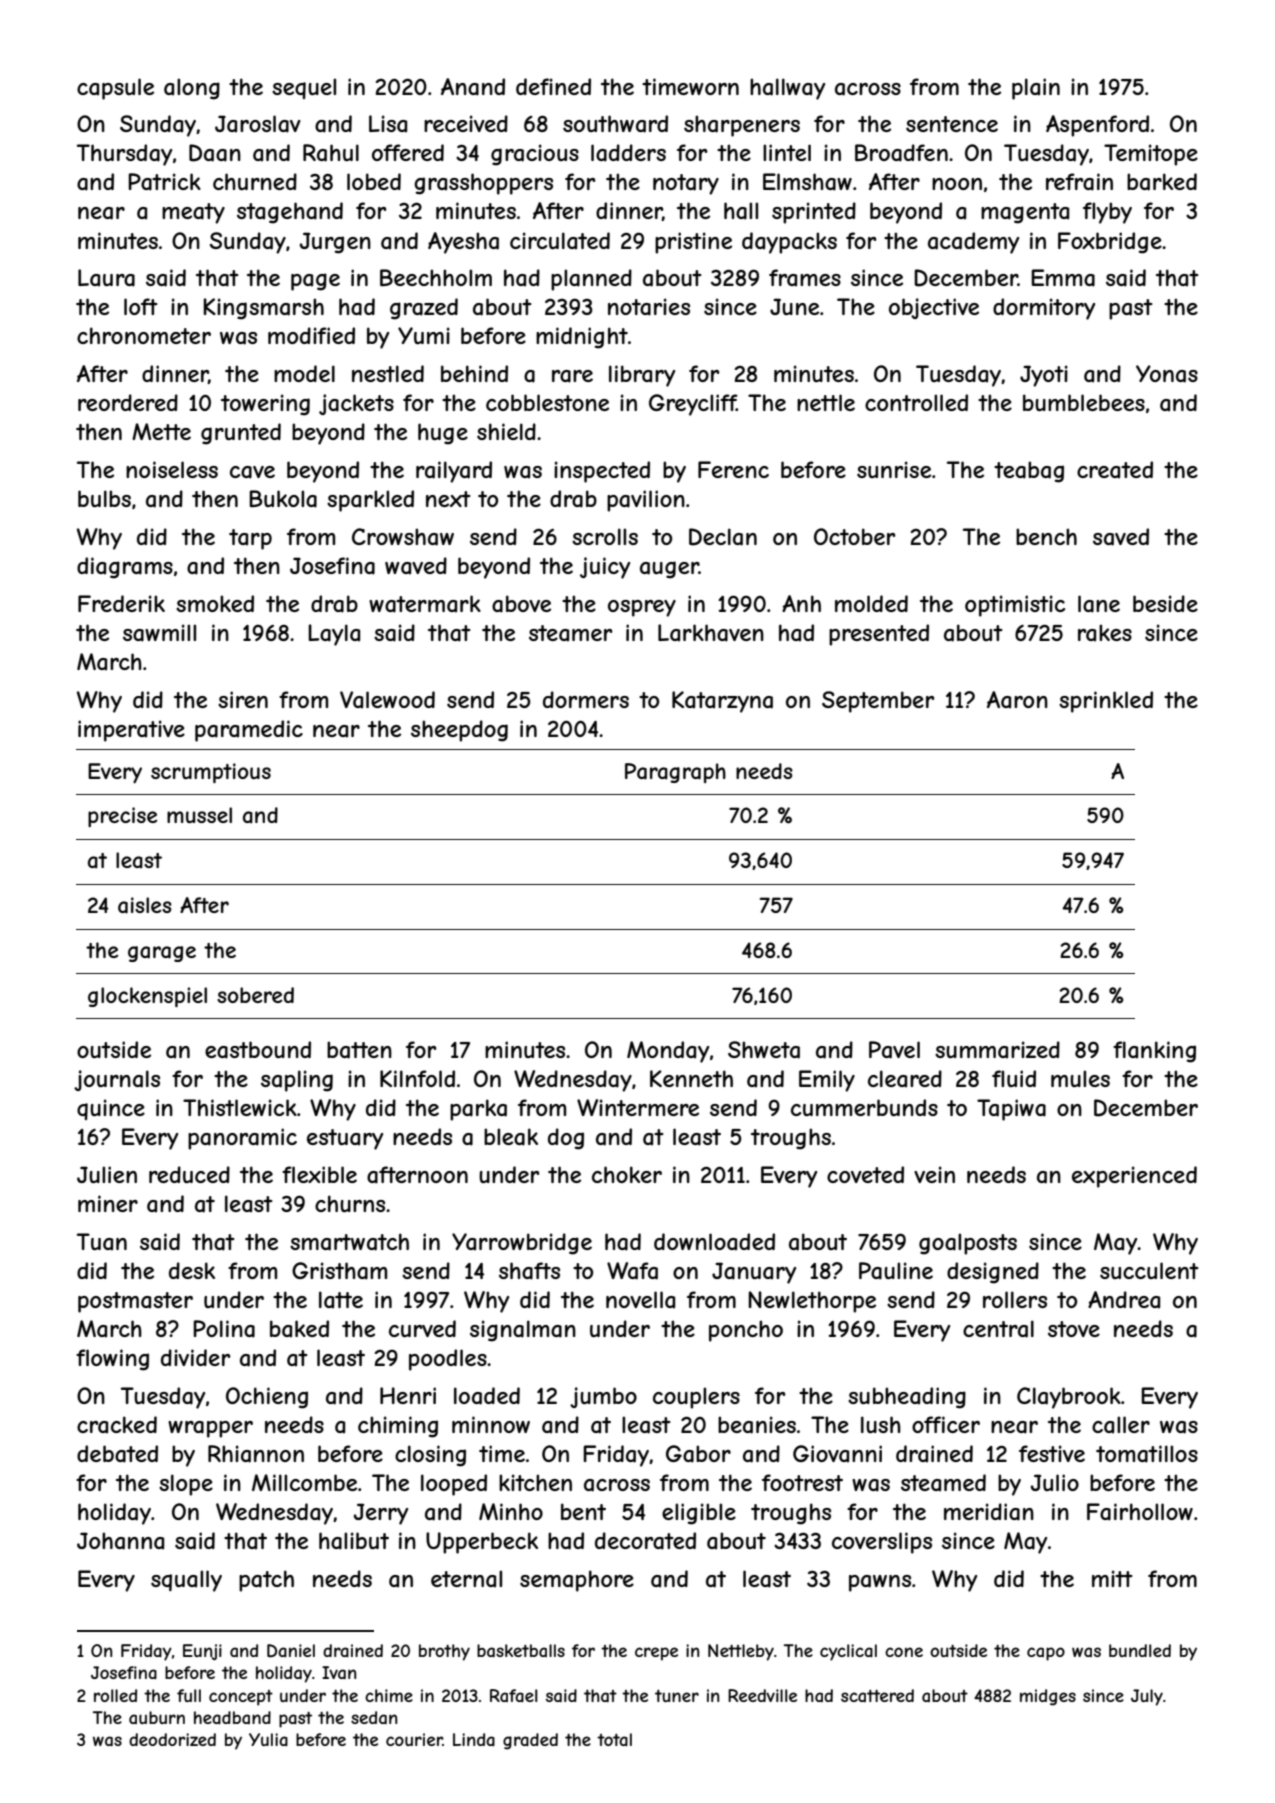 This screenshot has width=1275, height=1803. Describe the element at coordinates (865, 1174) in the screenshot. I see `coveted` at that location.
